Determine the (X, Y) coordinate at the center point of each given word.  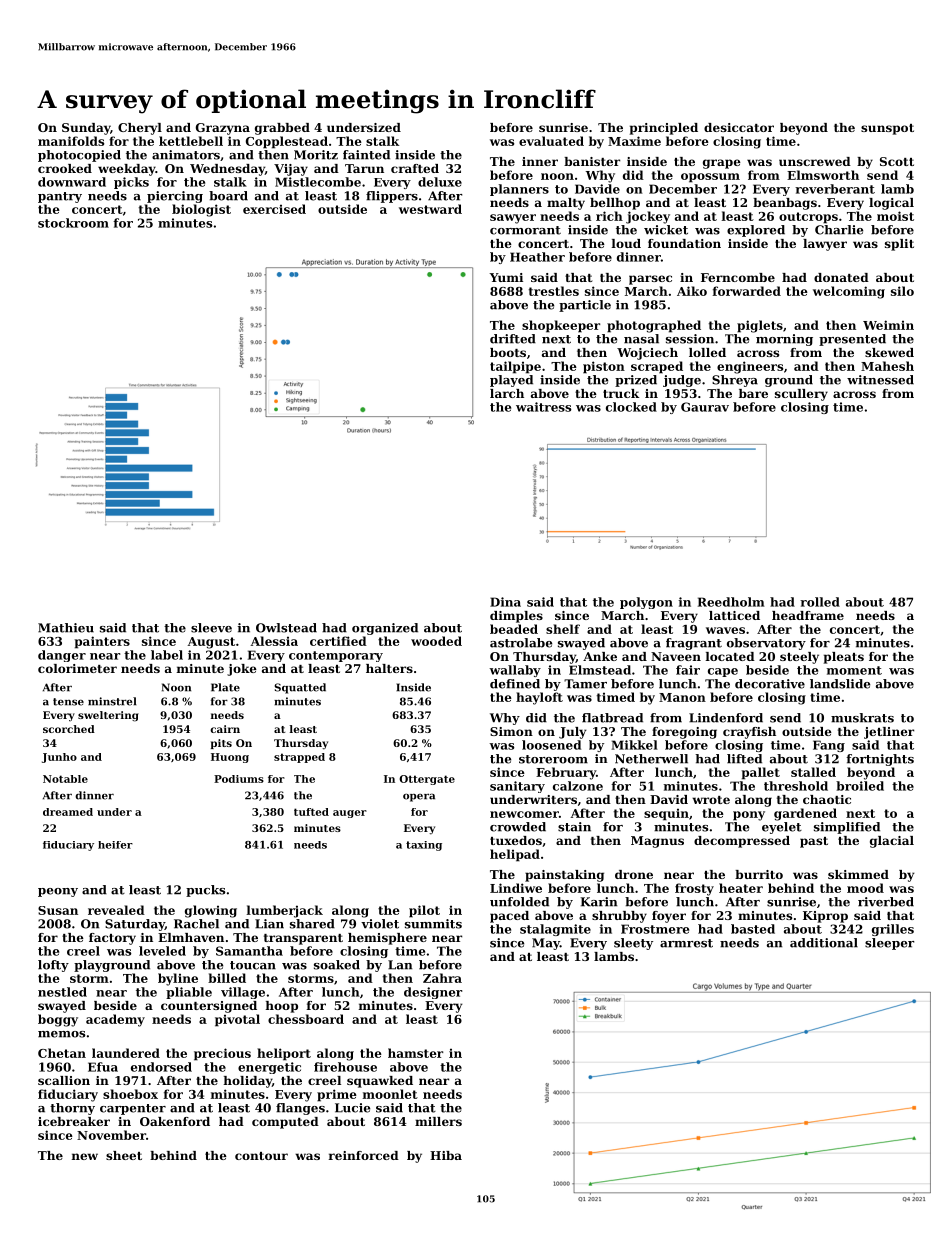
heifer (115, 845)
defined (515, 684)
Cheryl (140, 129)
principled (664, 129)
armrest (686, 943)
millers (438, 1121)
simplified (847, 828)
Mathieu (66, 628)
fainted (366, 155)
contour (261, 1156)
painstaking (564, 876)
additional (824, 943)
